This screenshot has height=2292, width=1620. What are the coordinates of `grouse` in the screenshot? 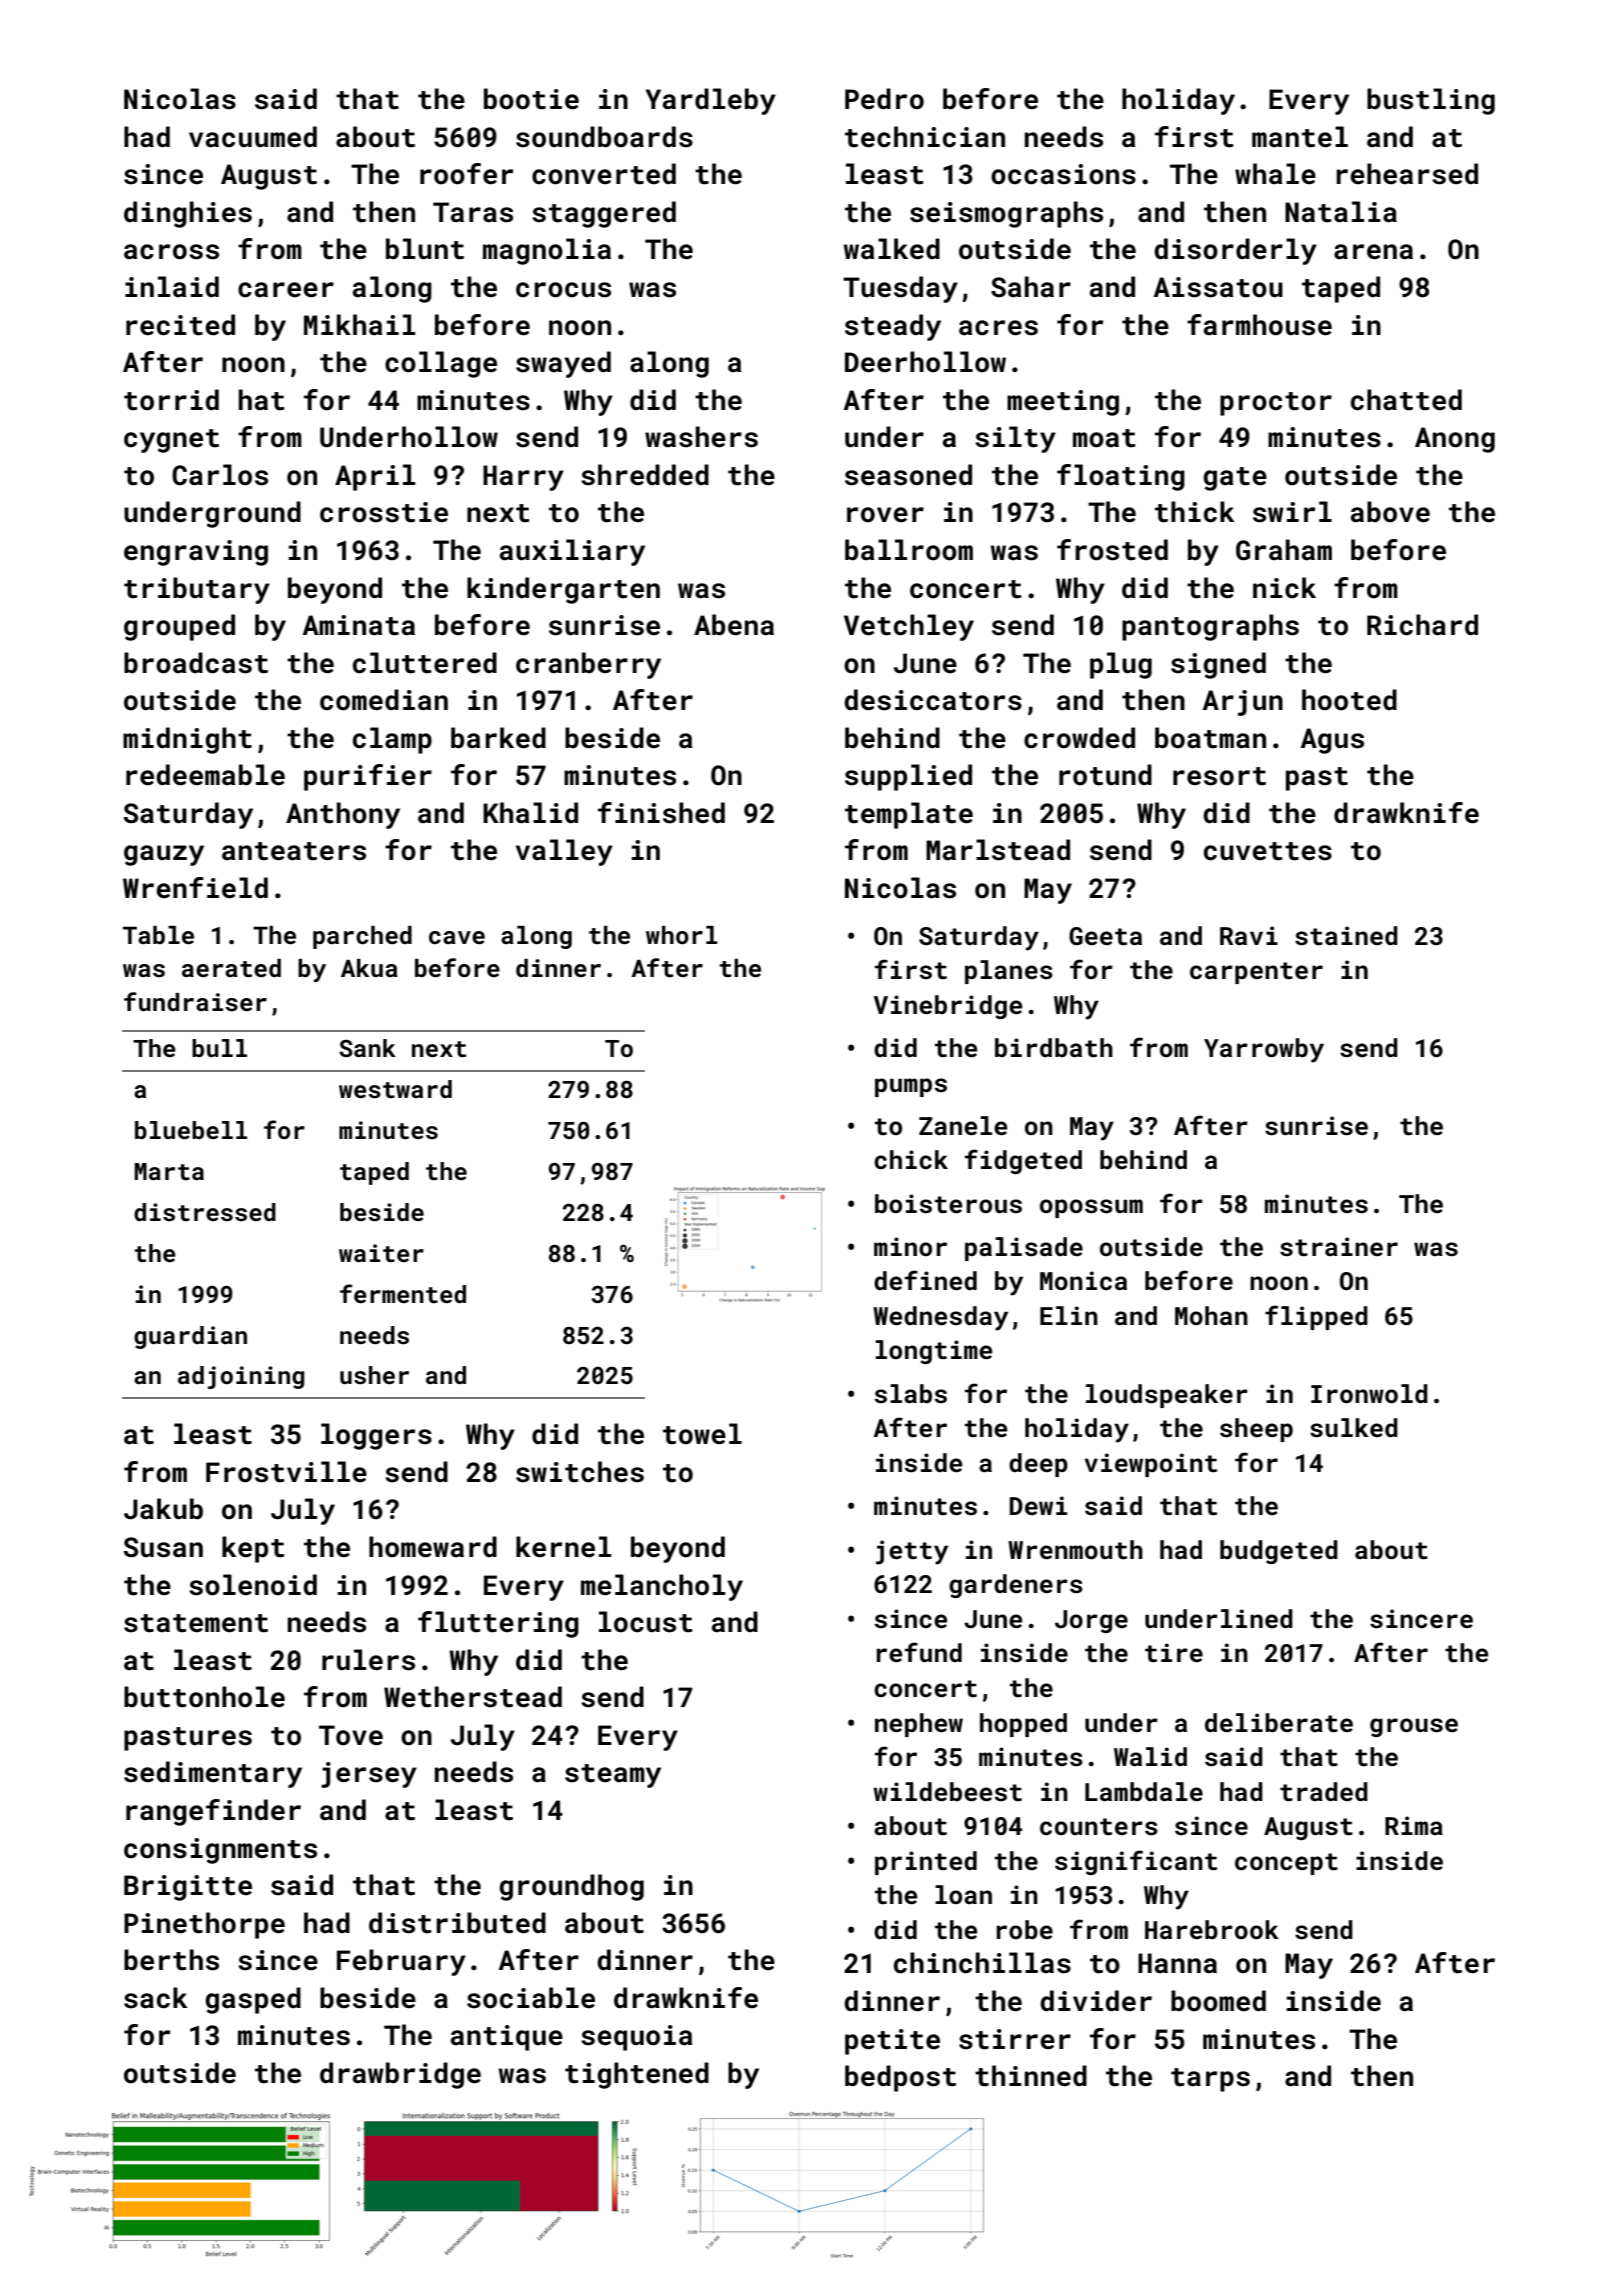 It's located at (1414, 1727).
